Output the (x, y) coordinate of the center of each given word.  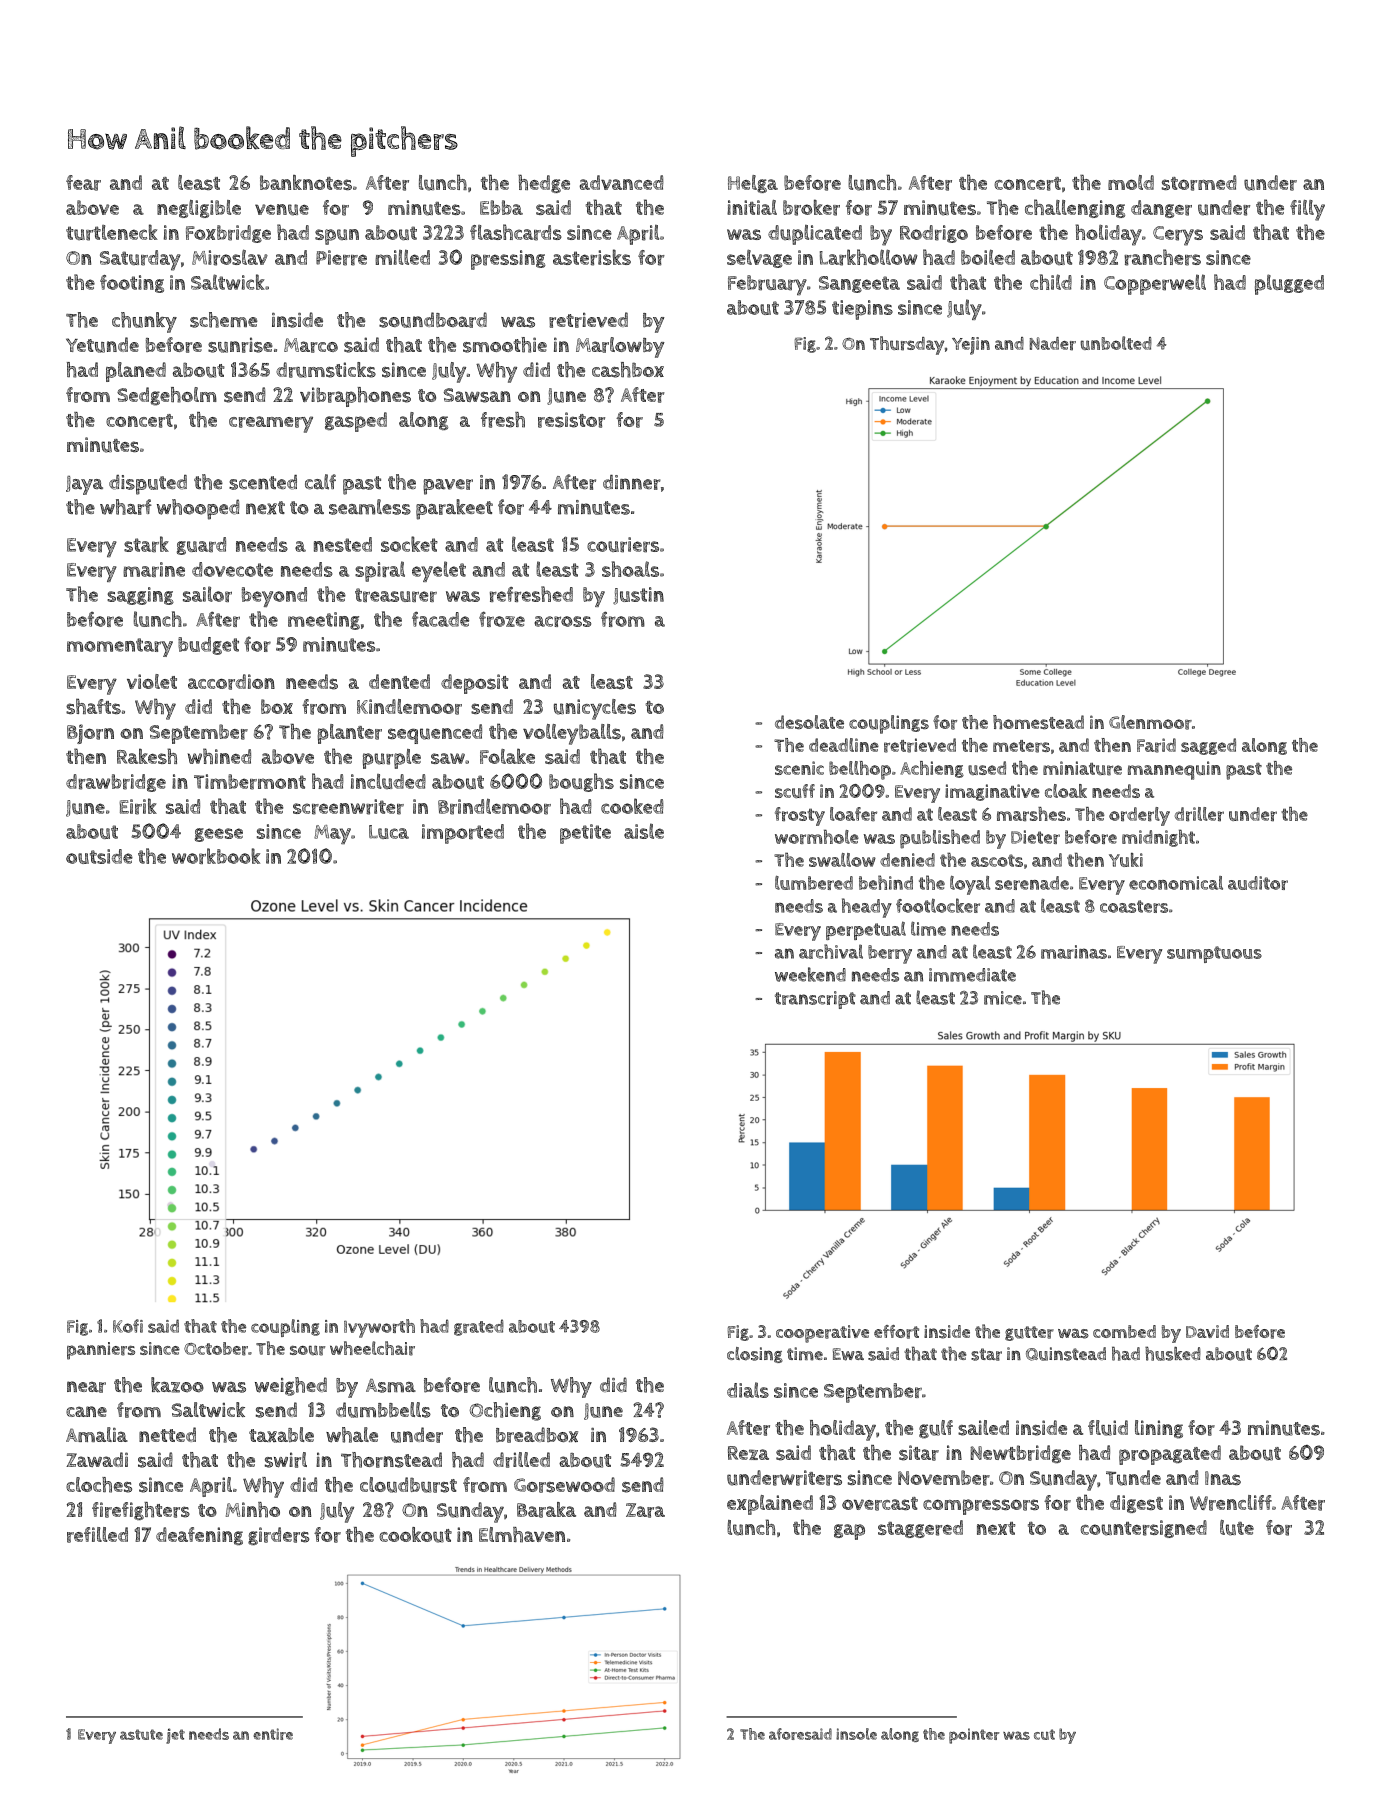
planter (350, 734)
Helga (753, 184)
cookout (415, 1535)
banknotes (306, 182)
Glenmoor (1150, 722)
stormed (1199, 183)
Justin (638, 596)
